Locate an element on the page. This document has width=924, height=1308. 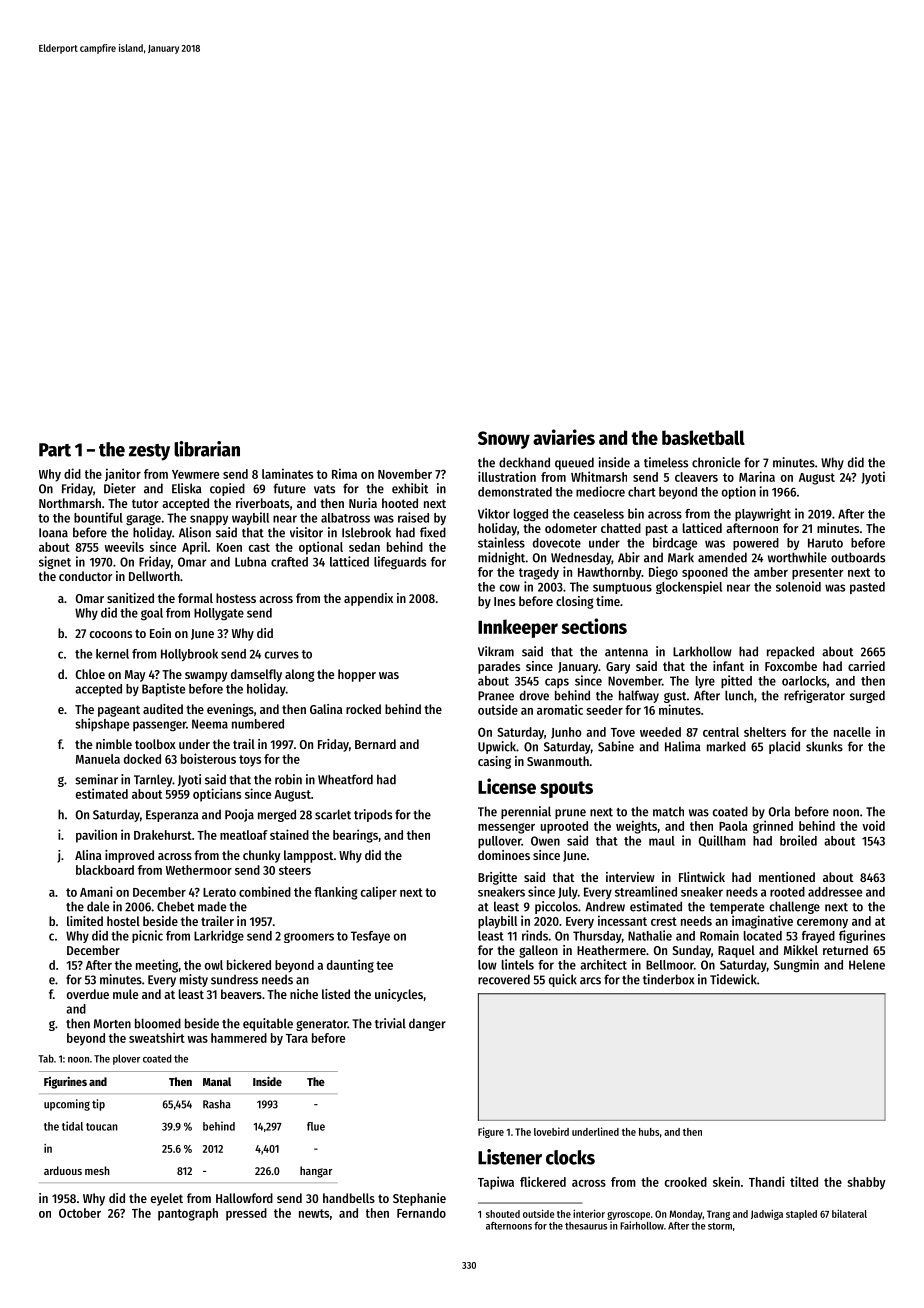
sedan is located at coordinates (364, 547).
